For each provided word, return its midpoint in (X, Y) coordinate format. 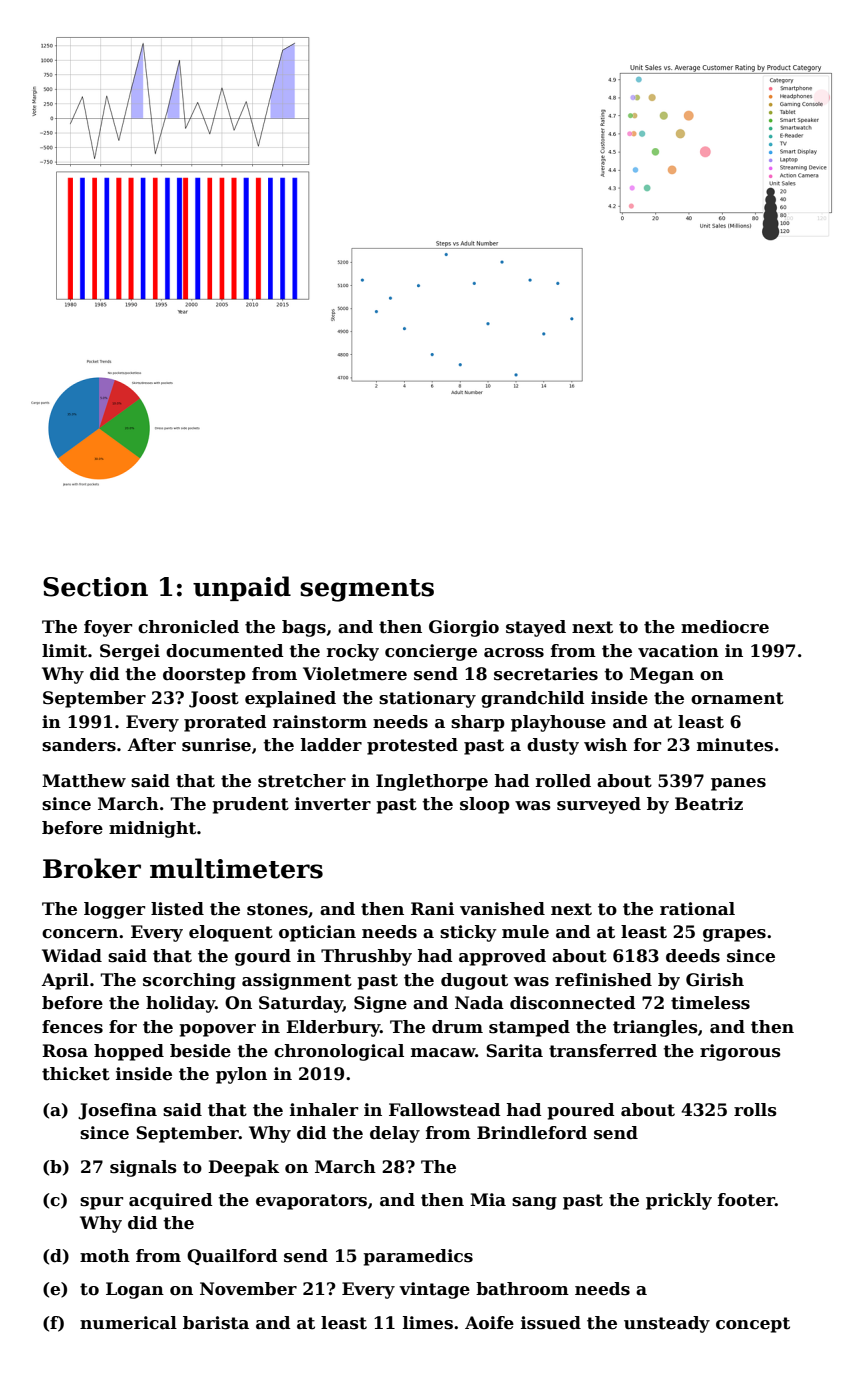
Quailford (232, 1257)
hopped (129, 1052)
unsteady (667, 1324)
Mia (488, 1200)
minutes (735, 745)
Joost (214, 699)
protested (412, 746)
